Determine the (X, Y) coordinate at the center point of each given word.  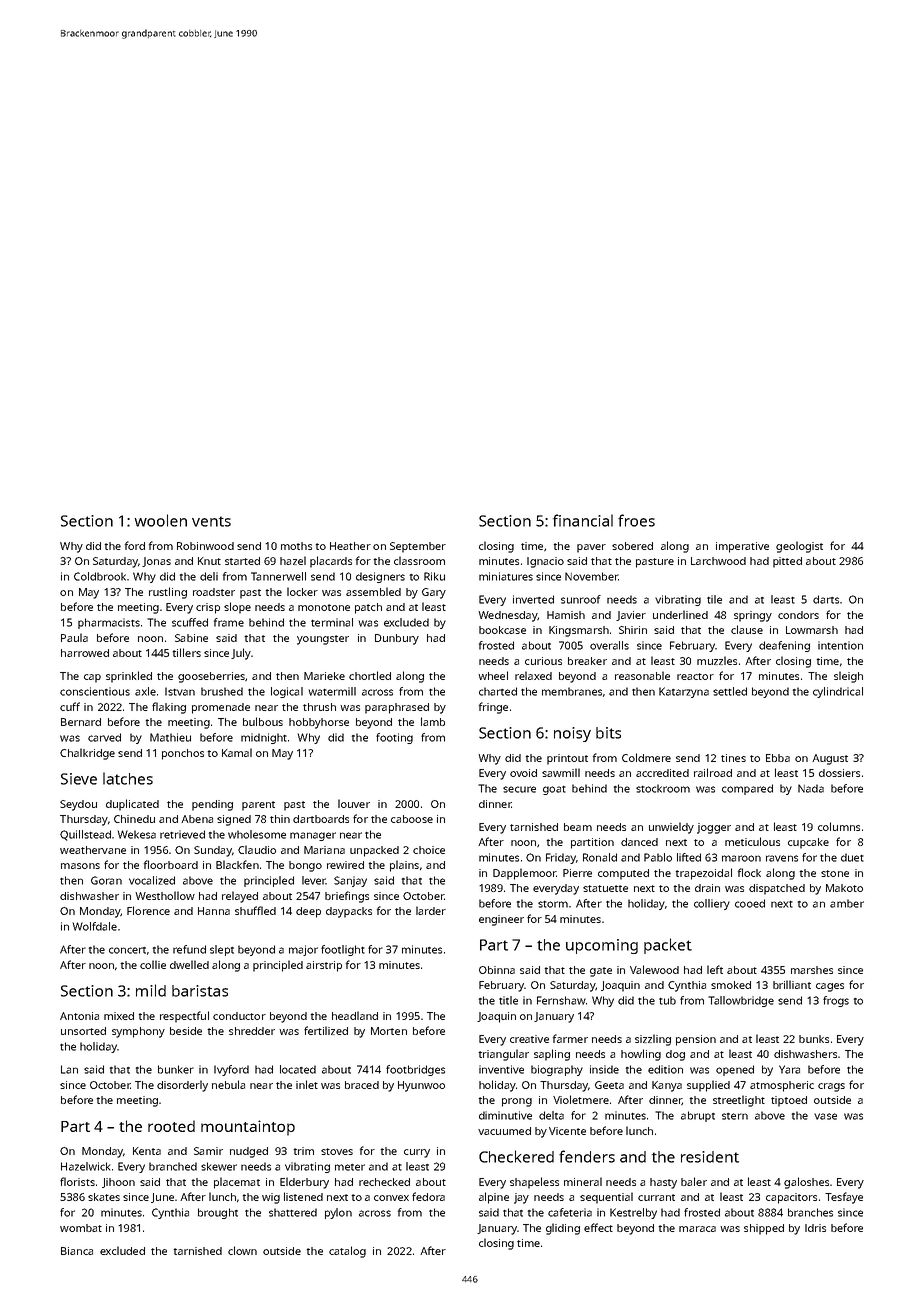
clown (242, 1250)
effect (598, 1227)
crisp (208, 608)
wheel (493, 675)
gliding (563, 1229)
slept (222, 950)
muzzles (717, 660)
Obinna (497, 970)
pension (696, 1040)
